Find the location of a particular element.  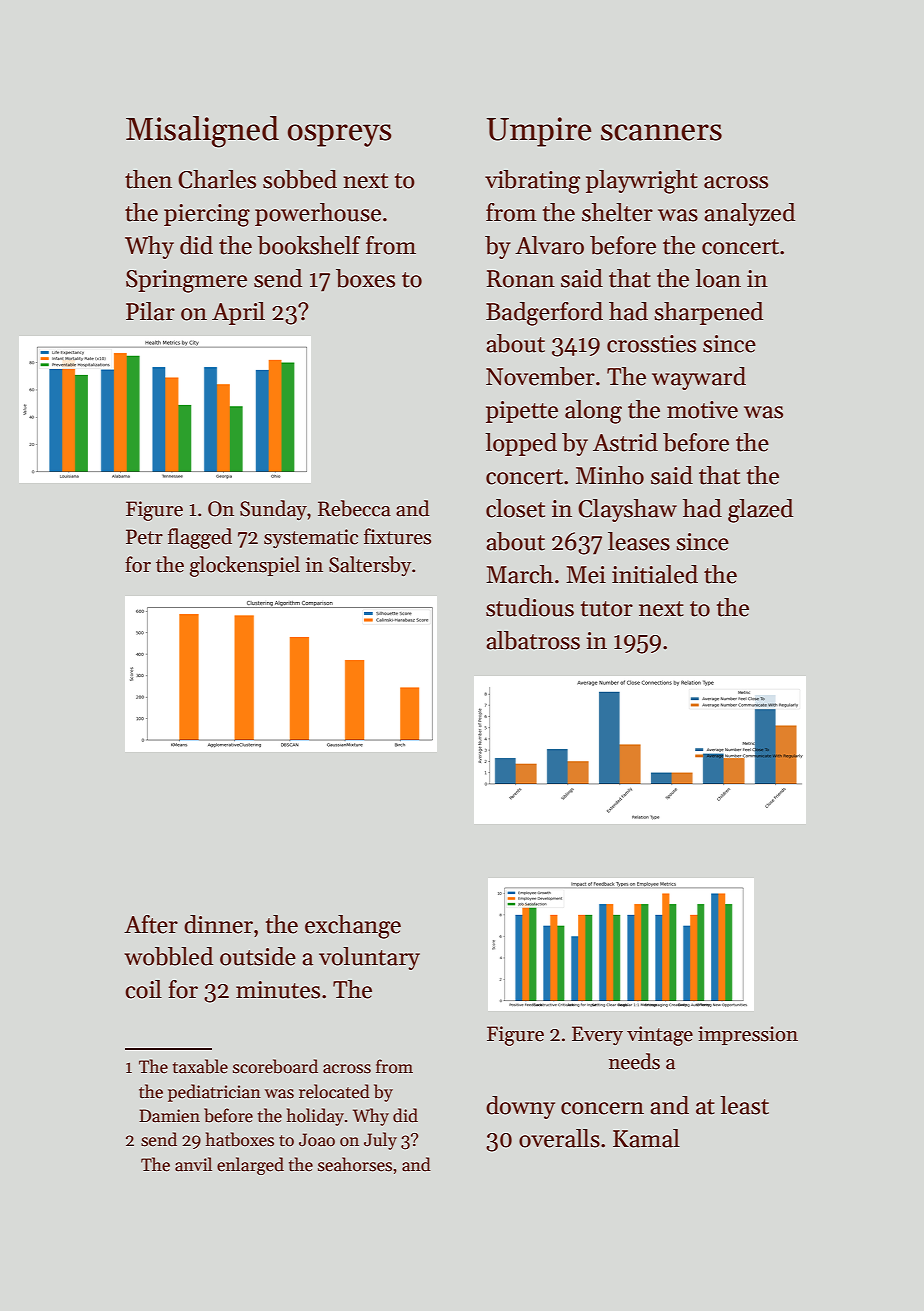

impression is located at coordinates (748, 1035).
